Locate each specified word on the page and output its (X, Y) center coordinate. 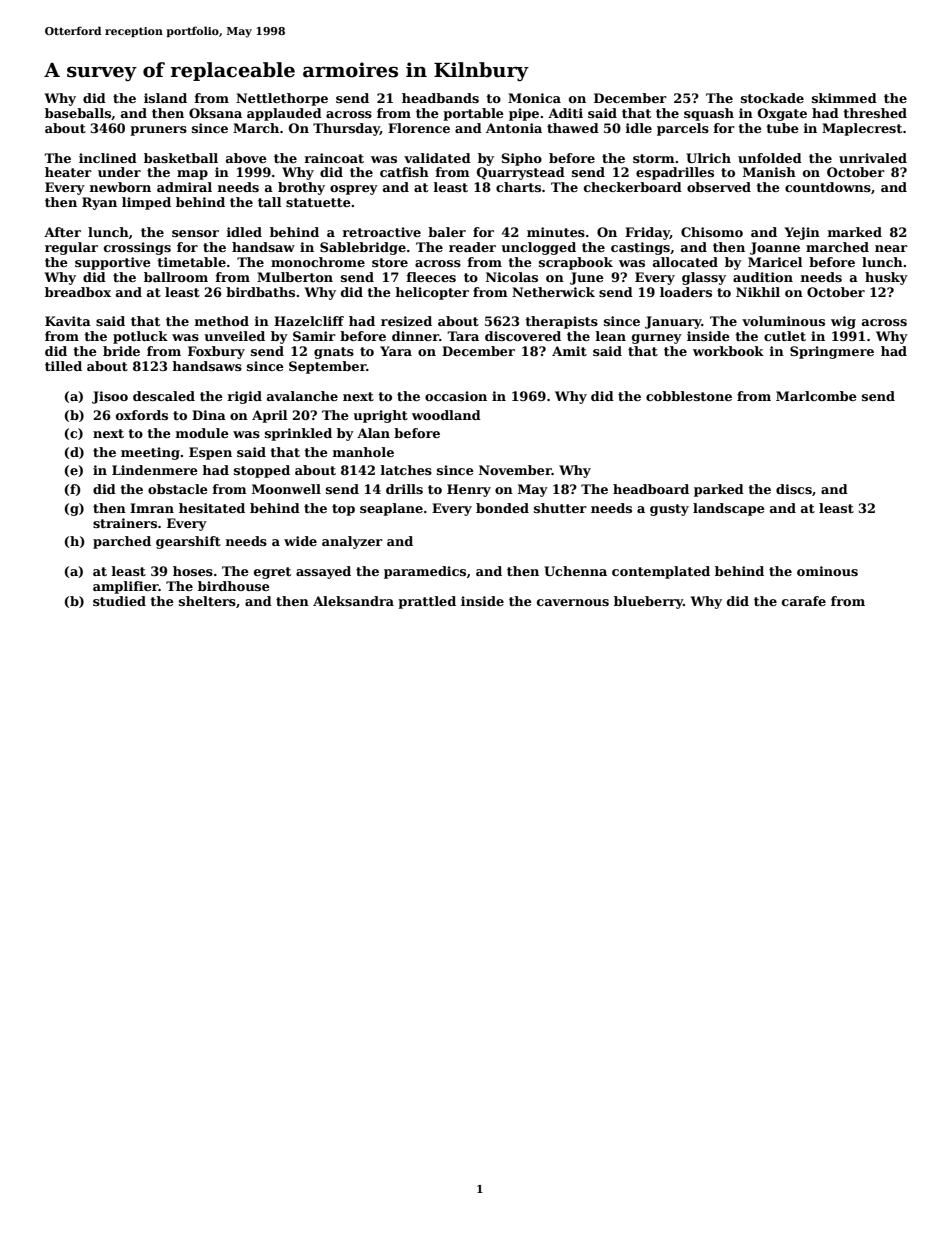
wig (843, 322)
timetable (191, 262)
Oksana (215, 113)
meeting (150, 453)
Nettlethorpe (282, 99)
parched (122, 542)
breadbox (78, 292)
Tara (463, 336)
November (515, 470)
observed (719, 187)
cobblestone (689, 396)
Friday (647, 233)
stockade (772, 98)
